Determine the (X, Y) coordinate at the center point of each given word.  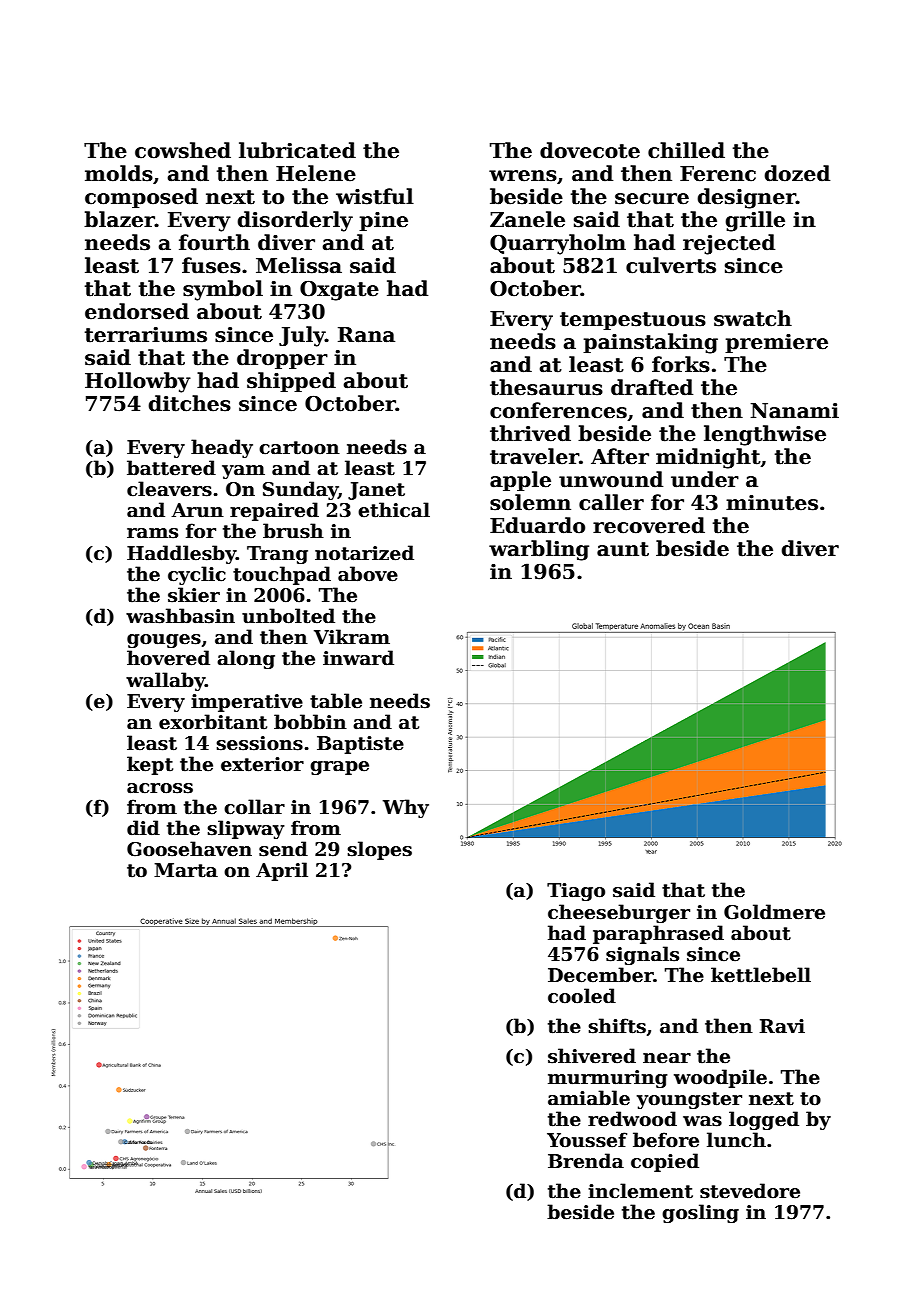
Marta (186, 870)
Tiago (576, 892)
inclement (640, 1191)
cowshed (183, 150)
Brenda (586, 1161)
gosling (700, 1213)
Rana (366, 335)
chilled (686, 150)
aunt (623, 549)
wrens (523, 176)
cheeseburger (619, 913)
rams (152, 533)
